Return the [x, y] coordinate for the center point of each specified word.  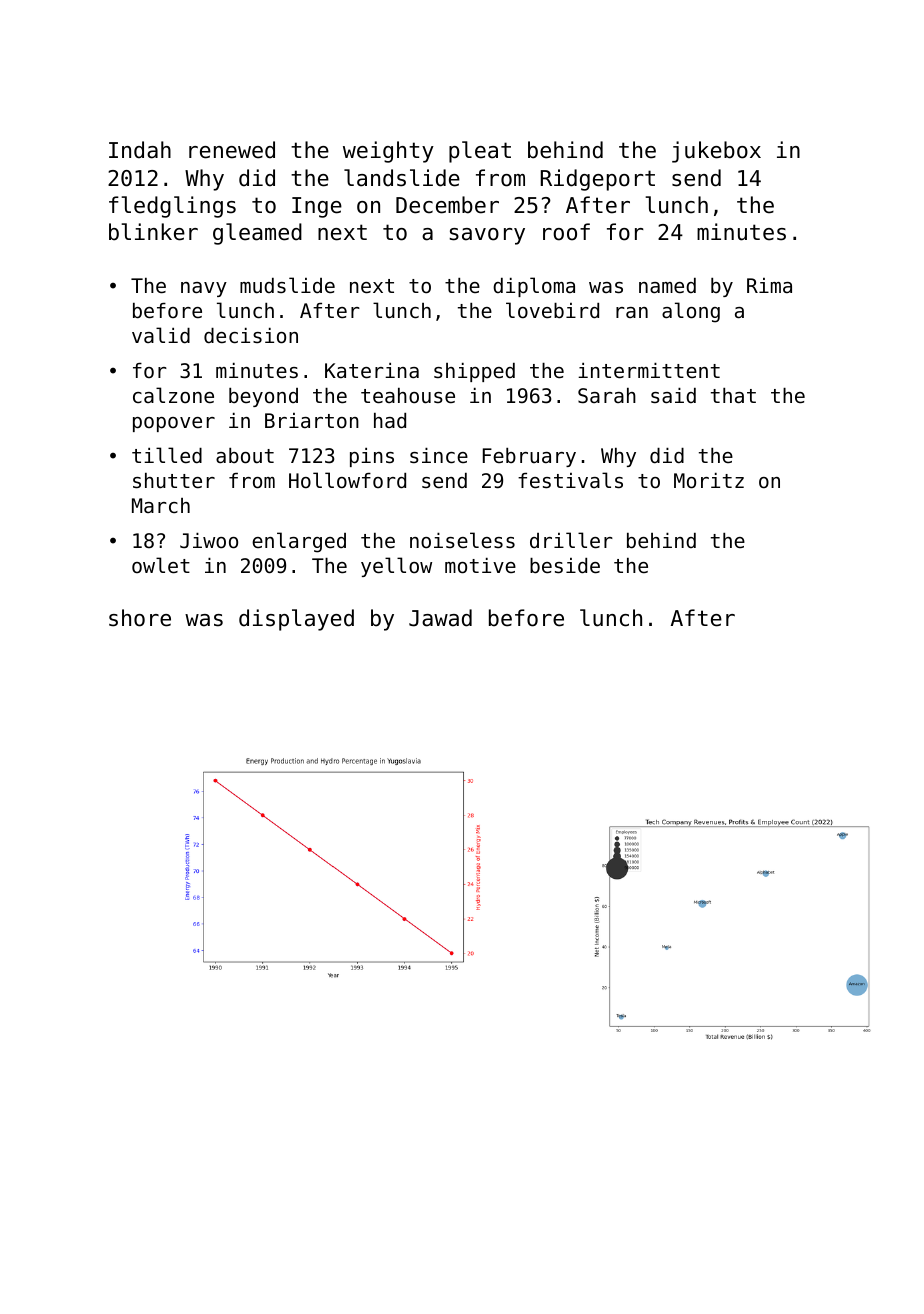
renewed [232, 150]
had [390, 421]
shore [140, 618]
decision [251, 336]
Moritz [709, 481]
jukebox [716, 152]
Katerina [372, 371]
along [691, 312]
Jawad [440, 618]
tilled [167, 455]
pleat [480, 152]
